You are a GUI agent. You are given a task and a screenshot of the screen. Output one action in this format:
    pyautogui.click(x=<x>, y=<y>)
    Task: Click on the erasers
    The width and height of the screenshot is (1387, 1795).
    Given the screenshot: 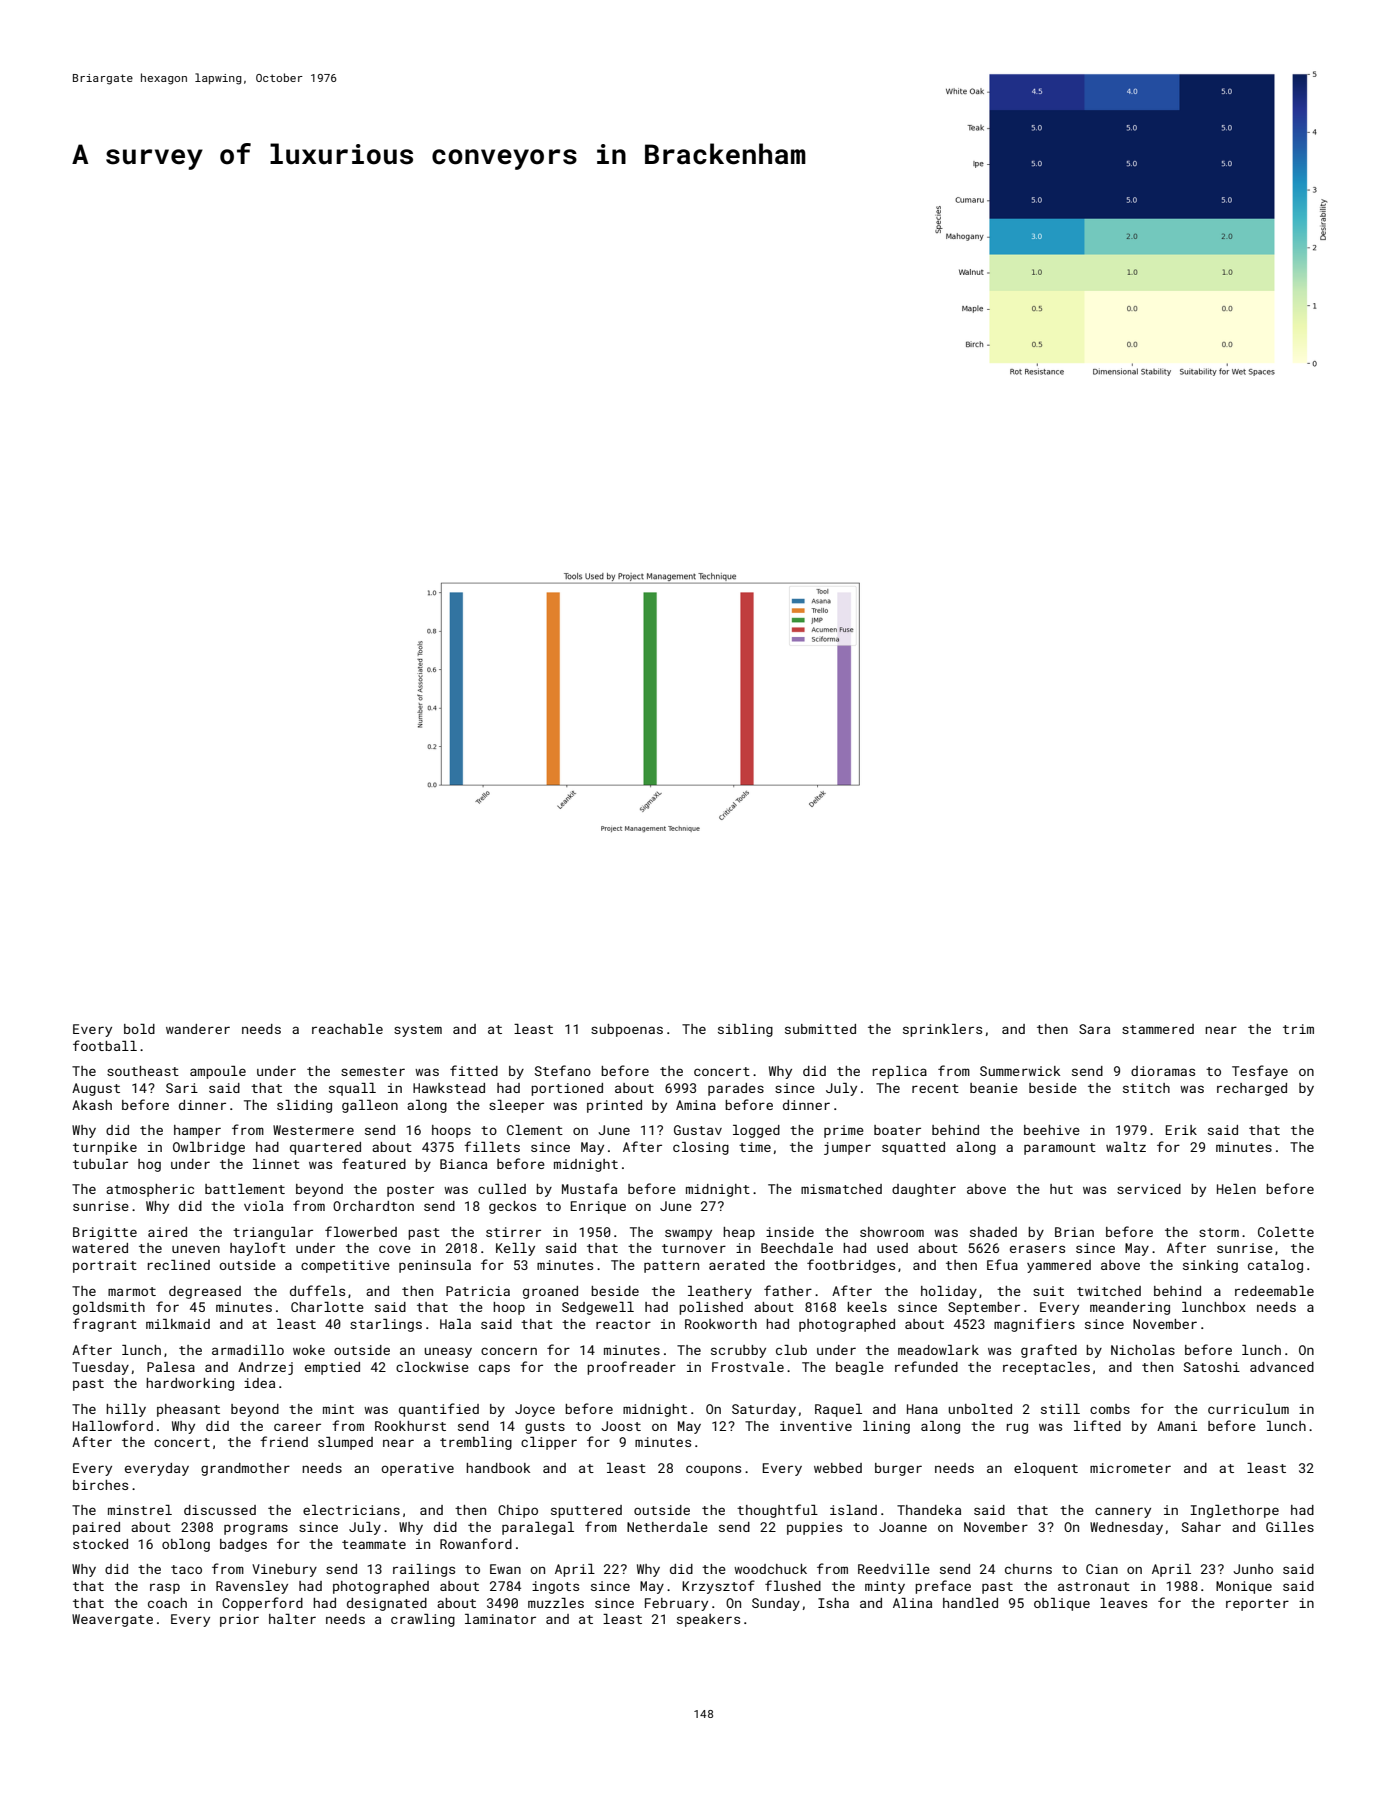 What is the action you would take?
    pyautogui.click(x=1037, y=1249)
